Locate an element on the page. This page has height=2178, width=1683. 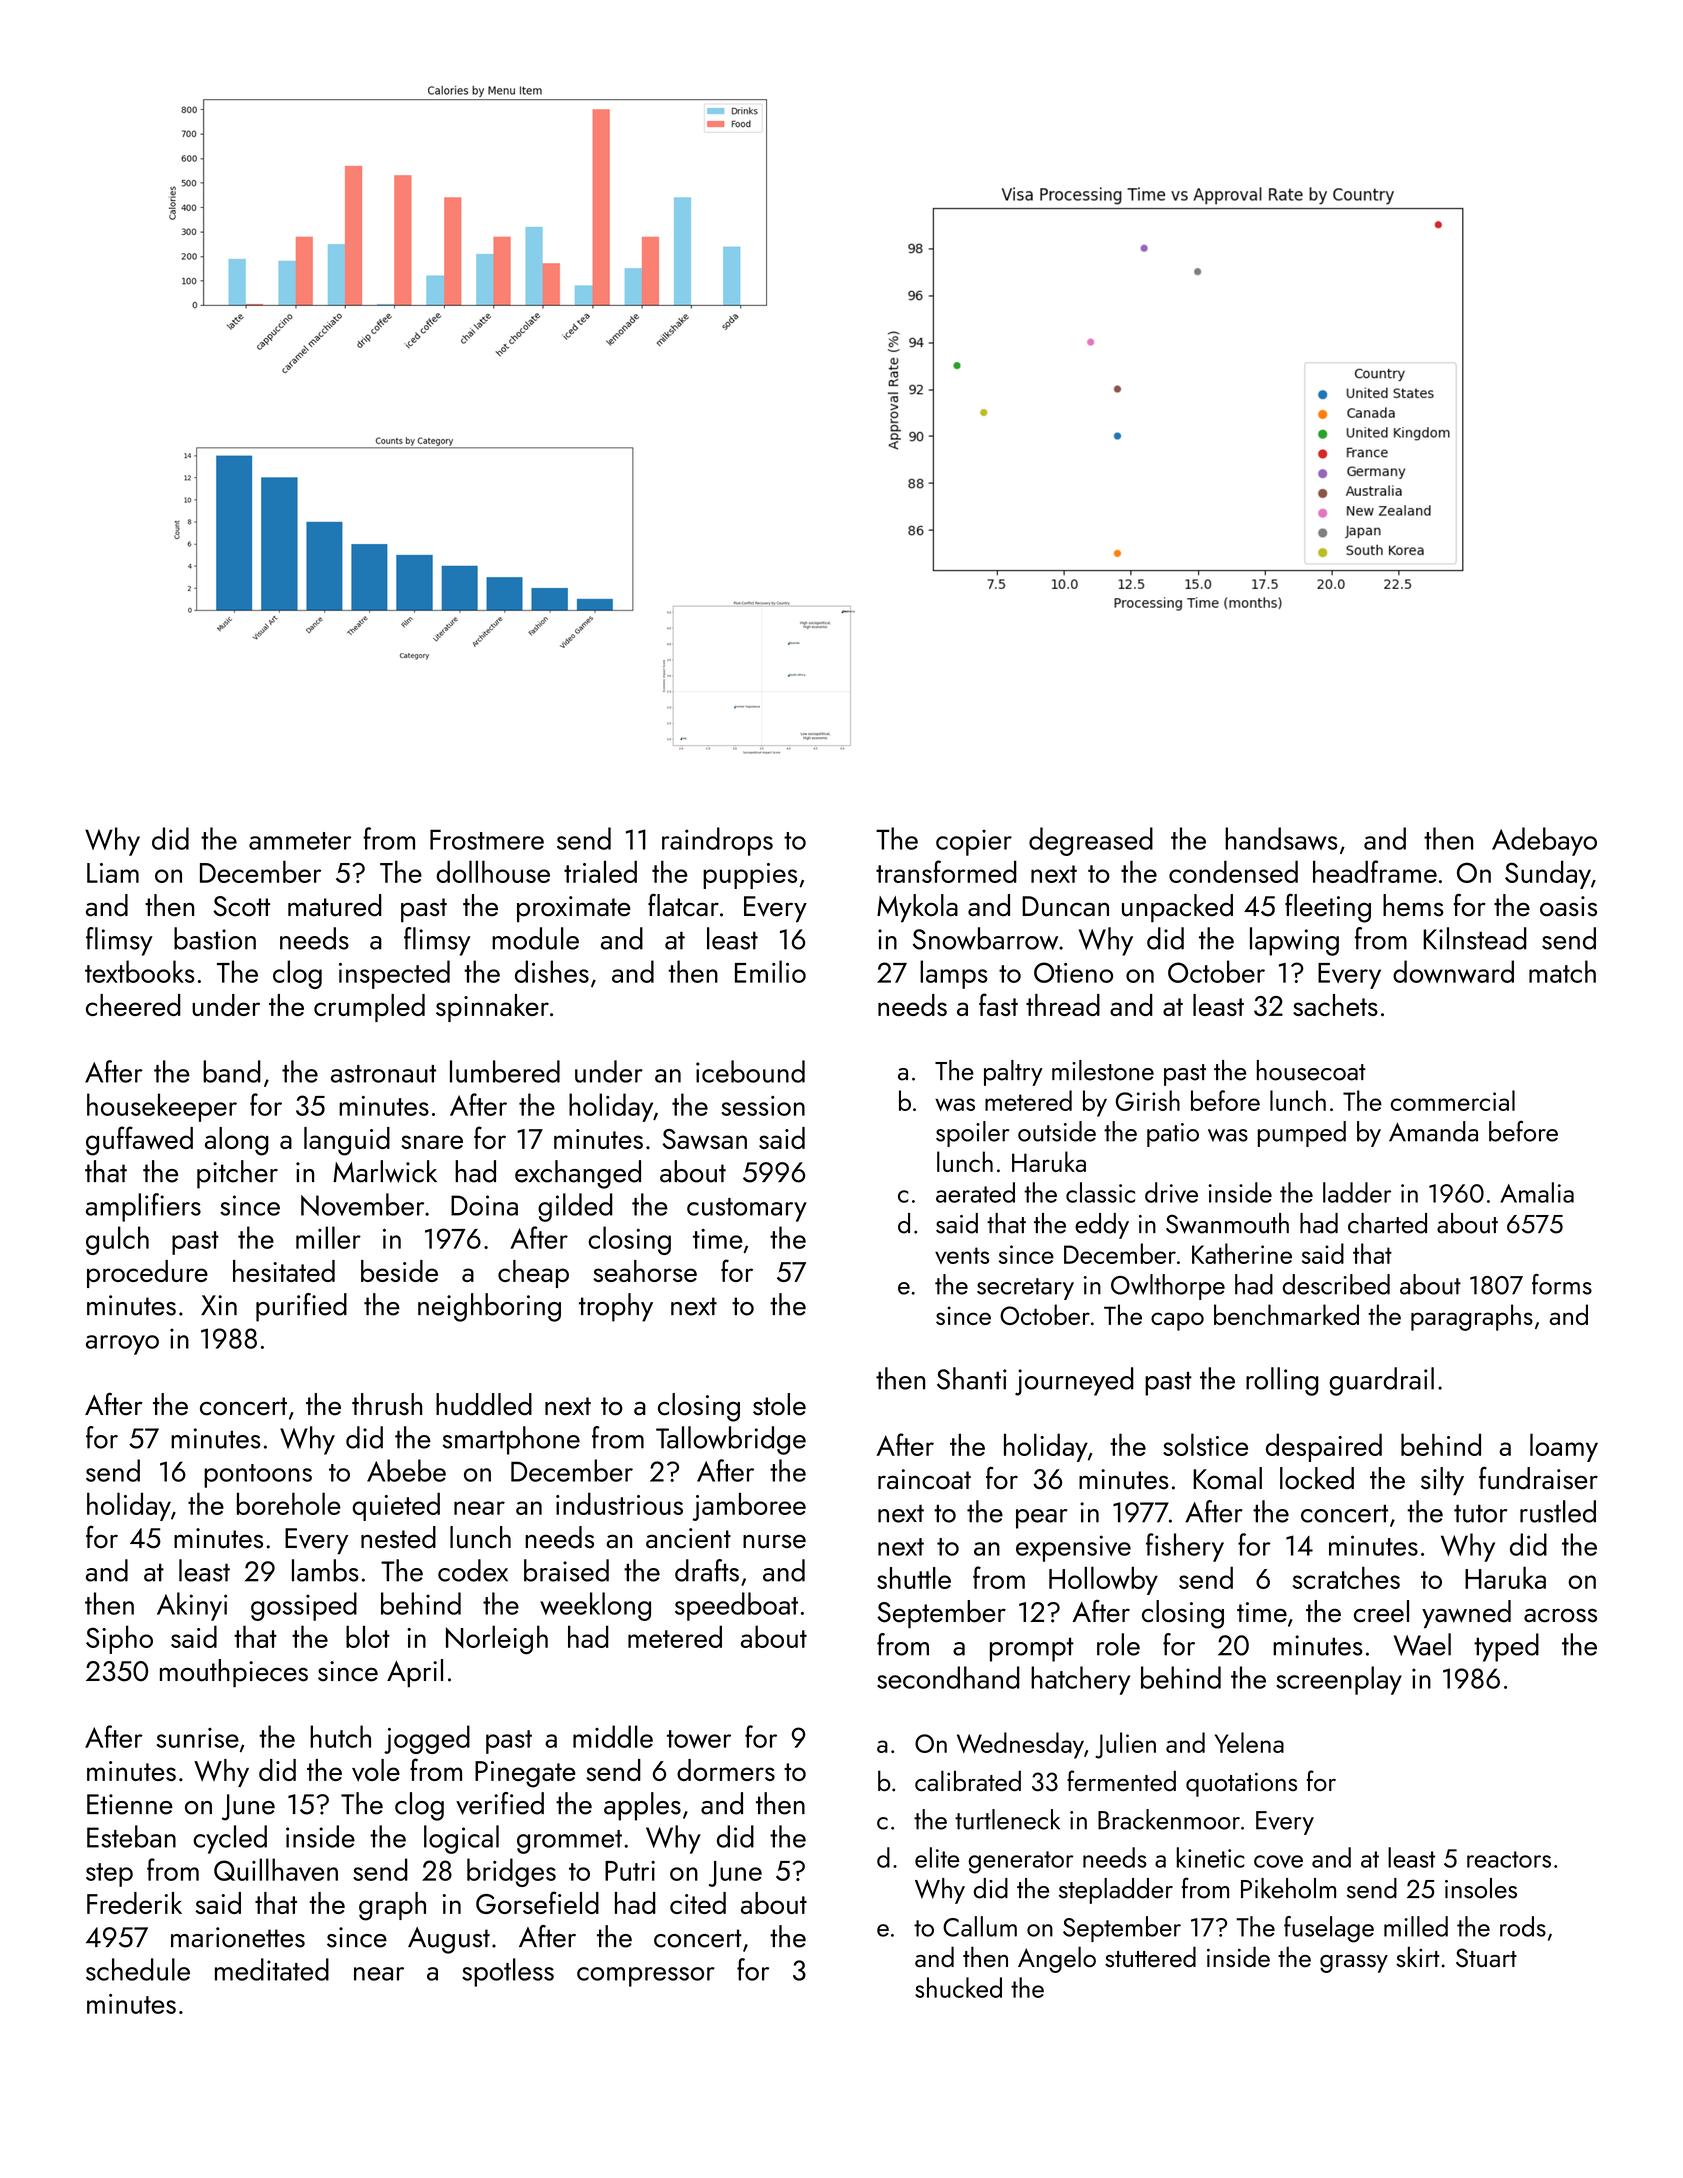
Kilnstead is located at coordinates (1475, 938).
